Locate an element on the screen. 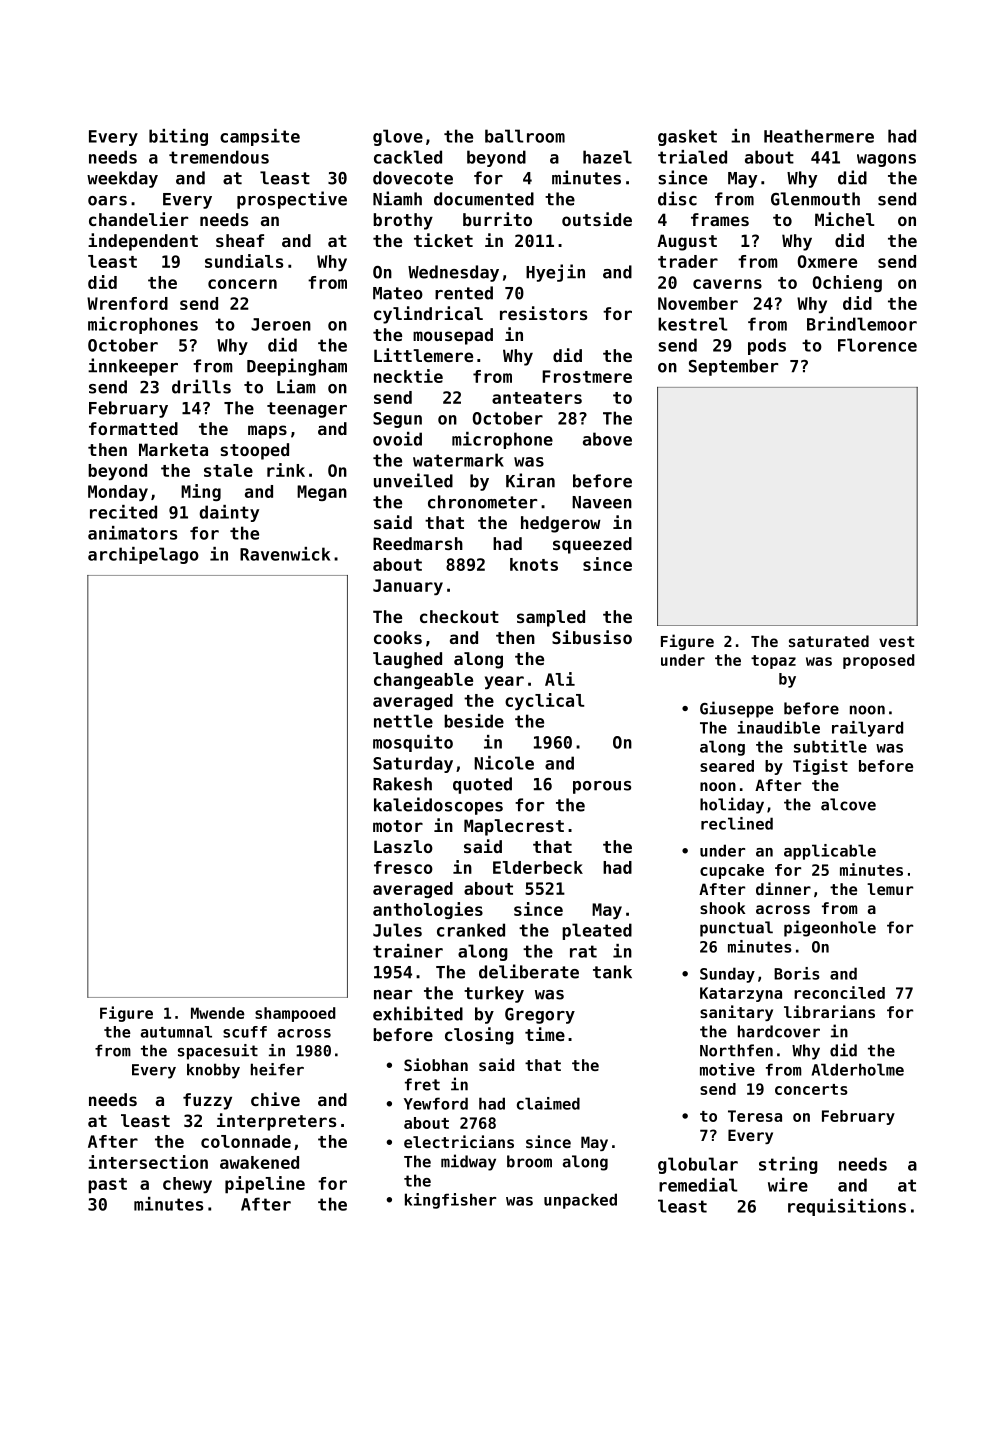  Rakesh is located at coordinates (402, 784).
